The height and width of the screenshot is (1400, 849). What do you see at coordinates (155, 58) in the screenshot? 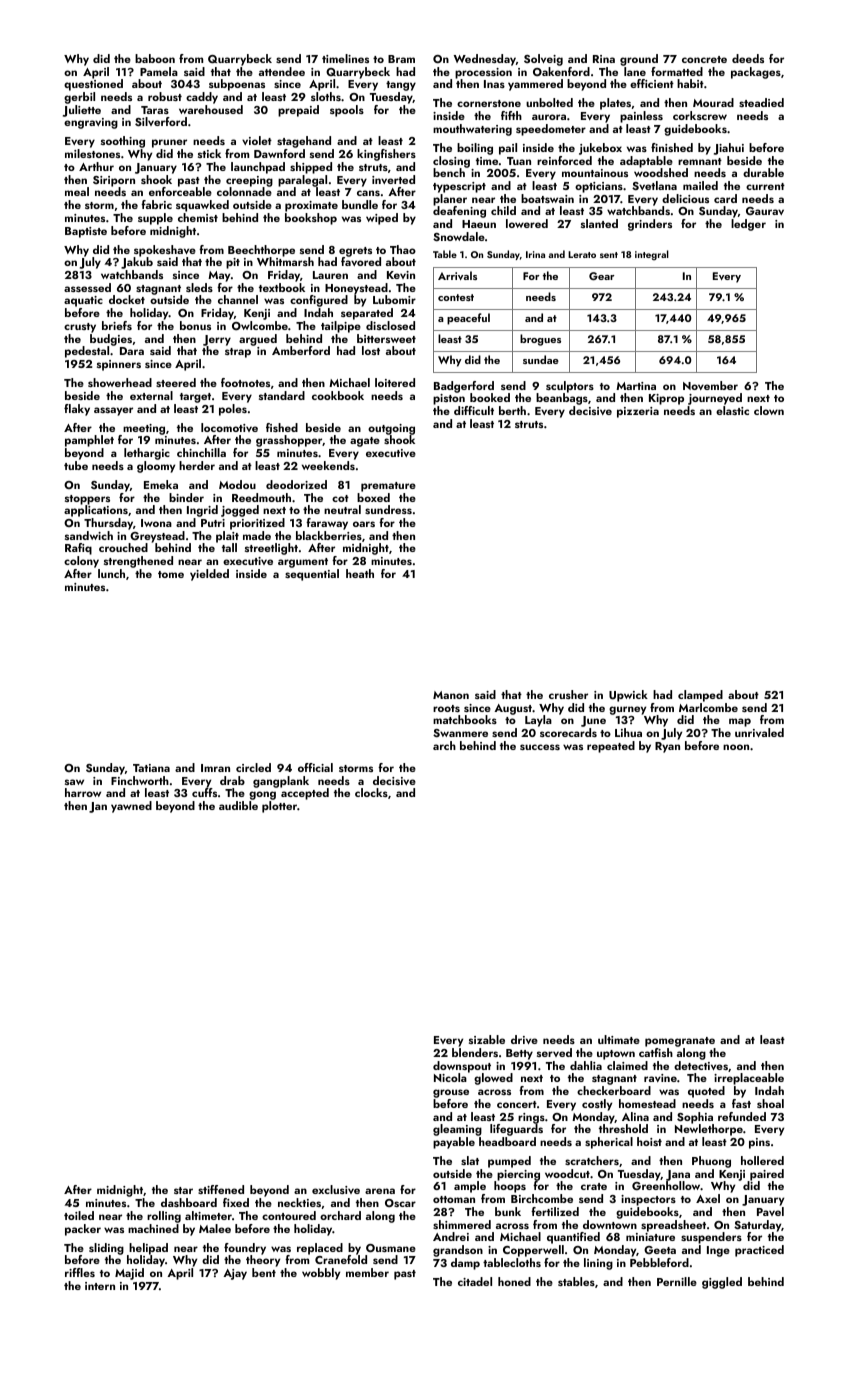
I see `baboon` at bounding box center [155, 58].
